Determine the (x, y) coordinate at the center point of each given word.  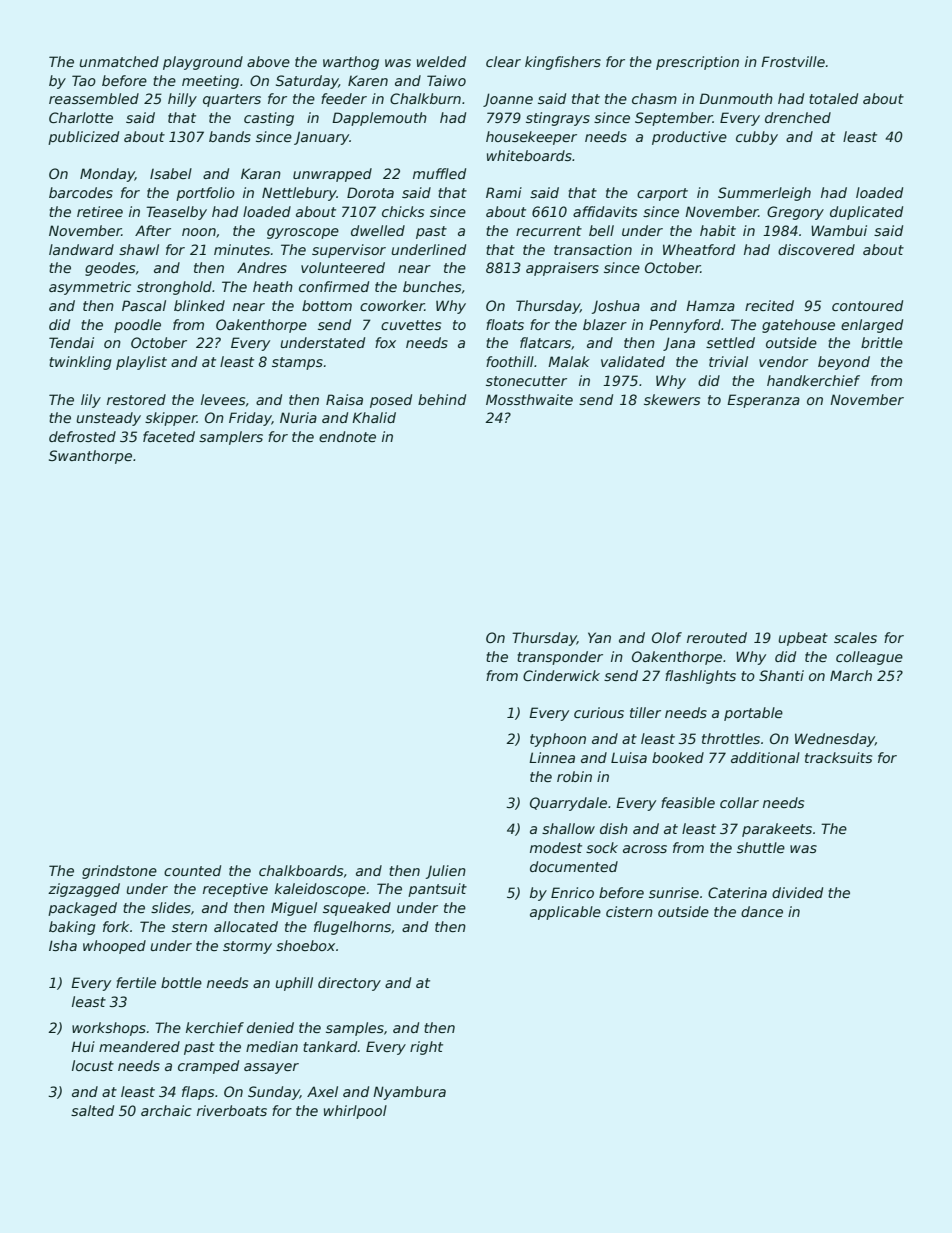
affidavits (605, 211)
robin (574, 776)
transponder (560, 658)
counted (192, 870)
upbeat (803, 639)
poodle (137, 326)
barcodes (81, 192)
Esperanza (763, 401)
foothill (510, 361)
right (426, 1048)
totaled (833, 98)
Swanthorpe (90, 457)
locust (93, 1065)
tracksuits (838, 757)
